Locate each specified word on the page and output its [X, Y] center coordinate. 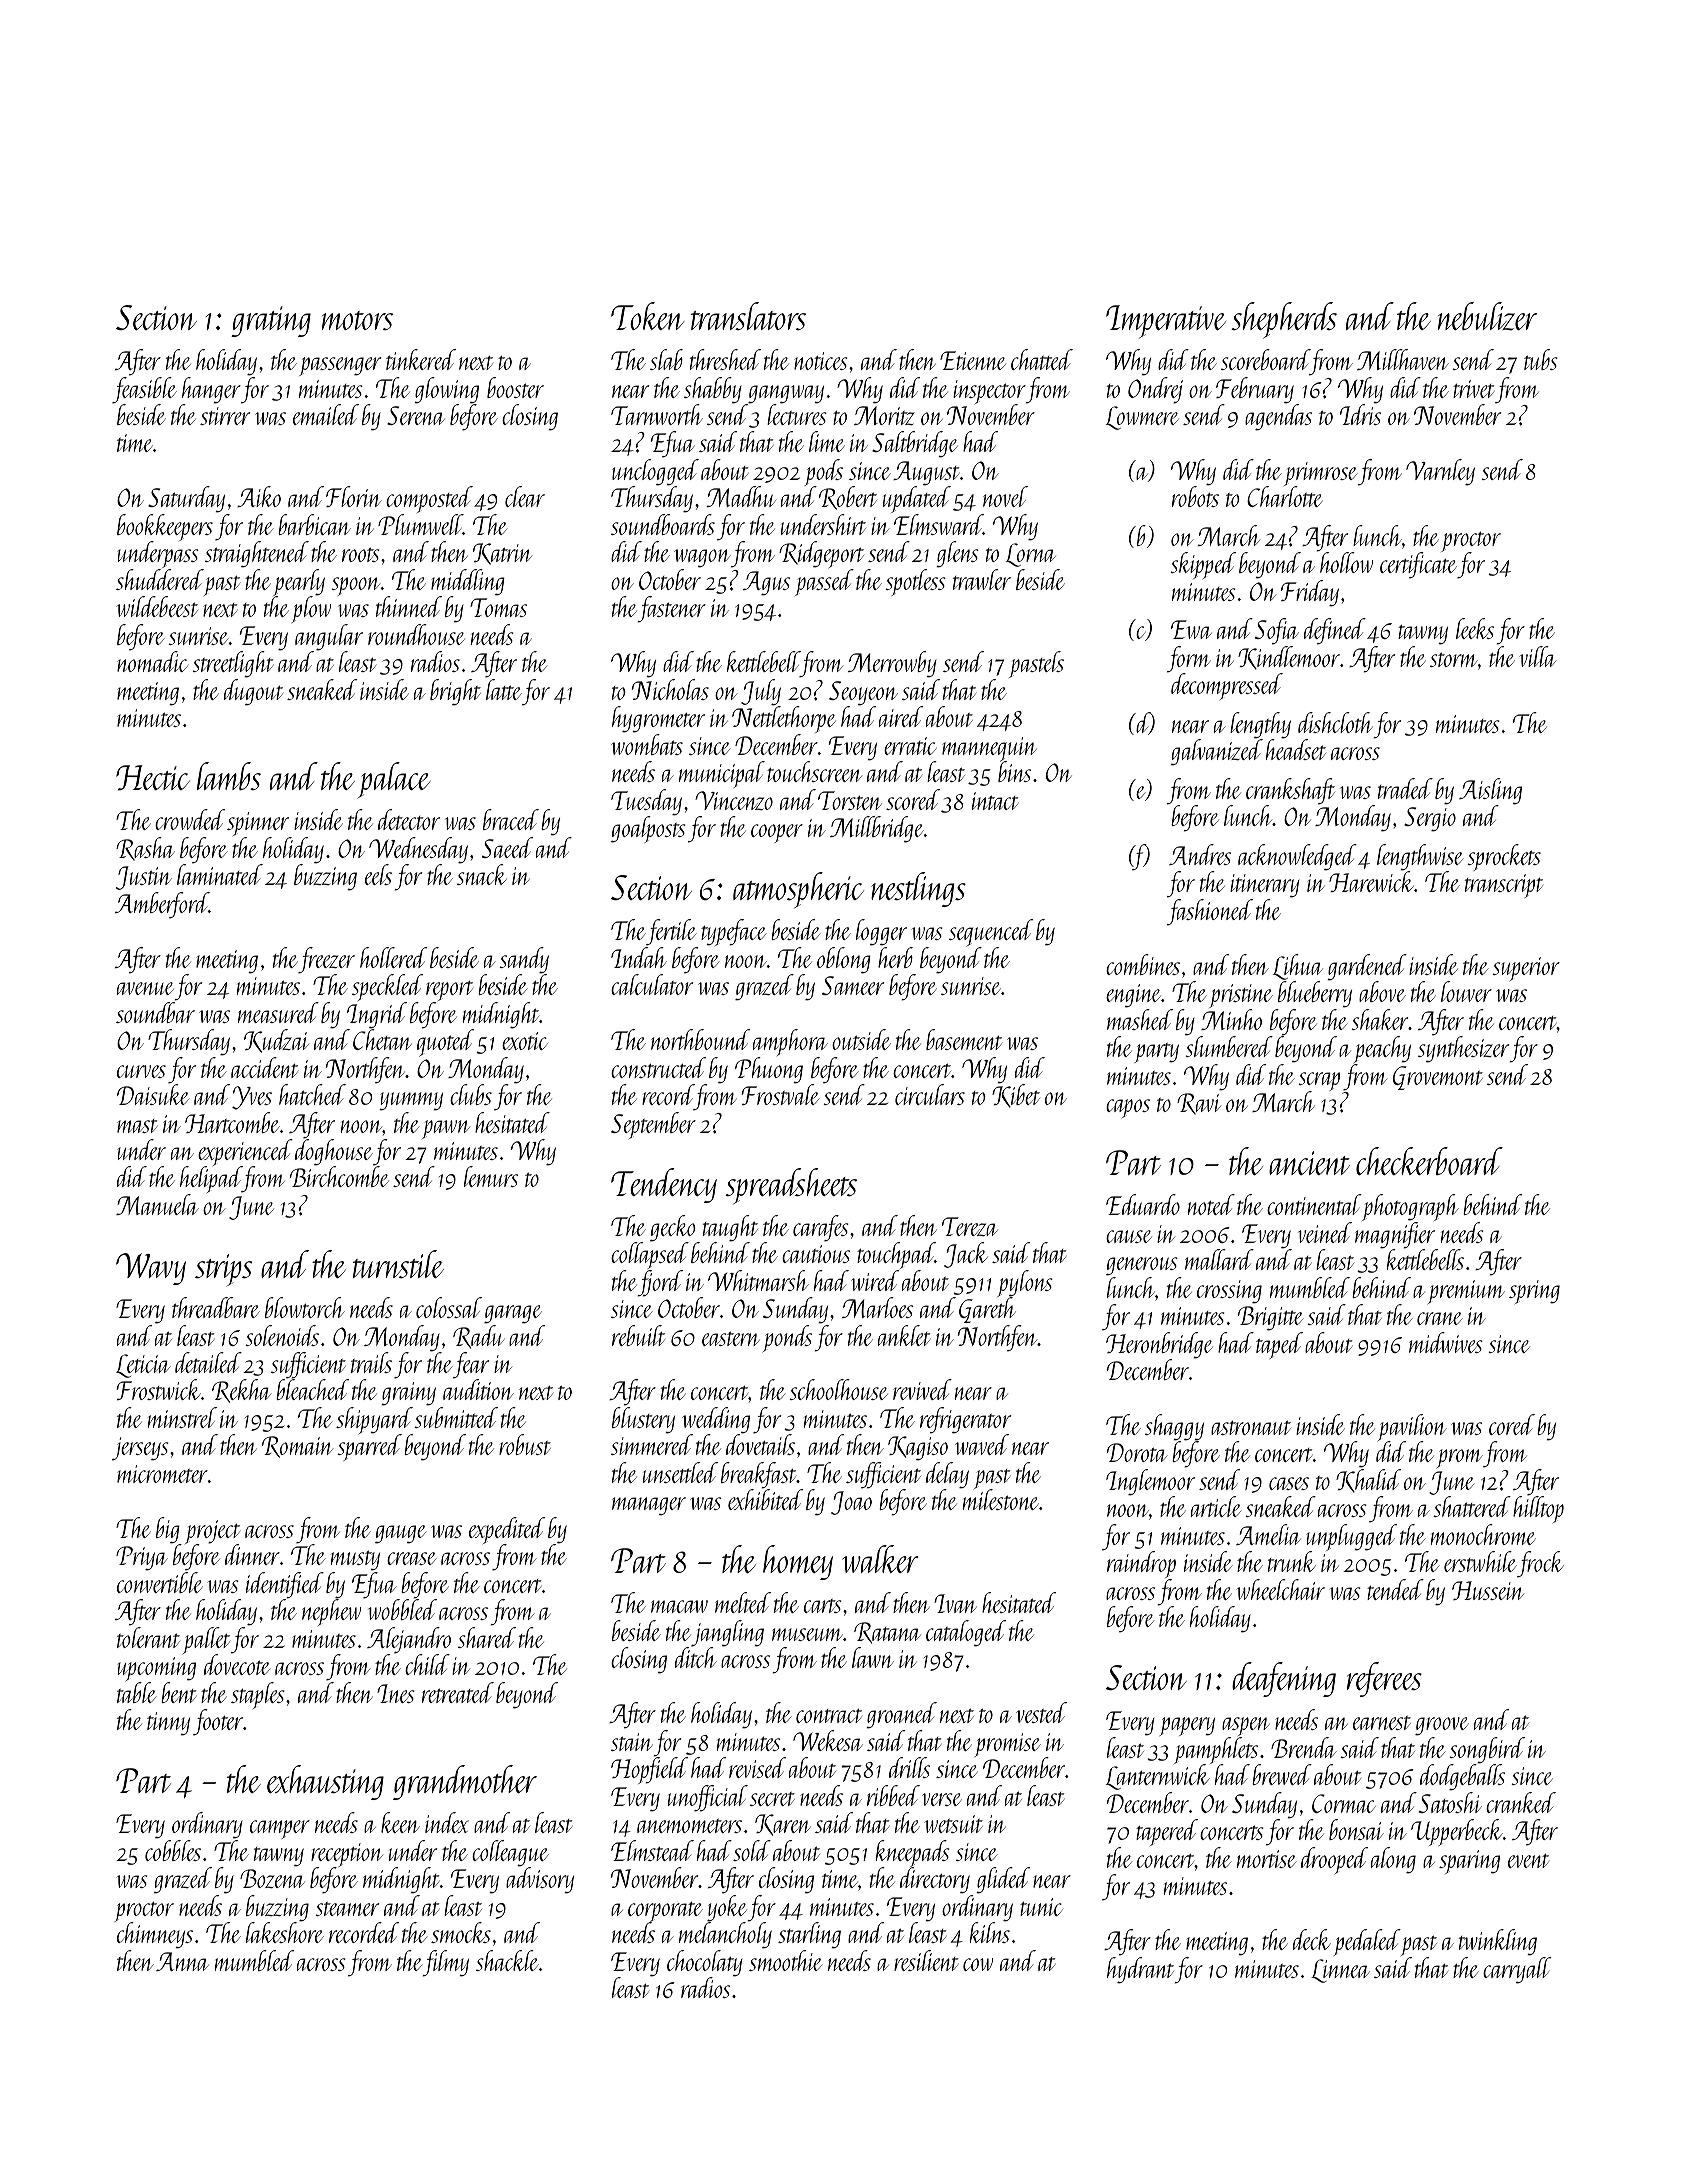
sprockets [1504, 857]
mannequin [989, 749]
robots [1195, 496]
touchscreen [814, 771]
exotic [525, 1041]
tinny [168, 1724]
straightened [257, 554]
